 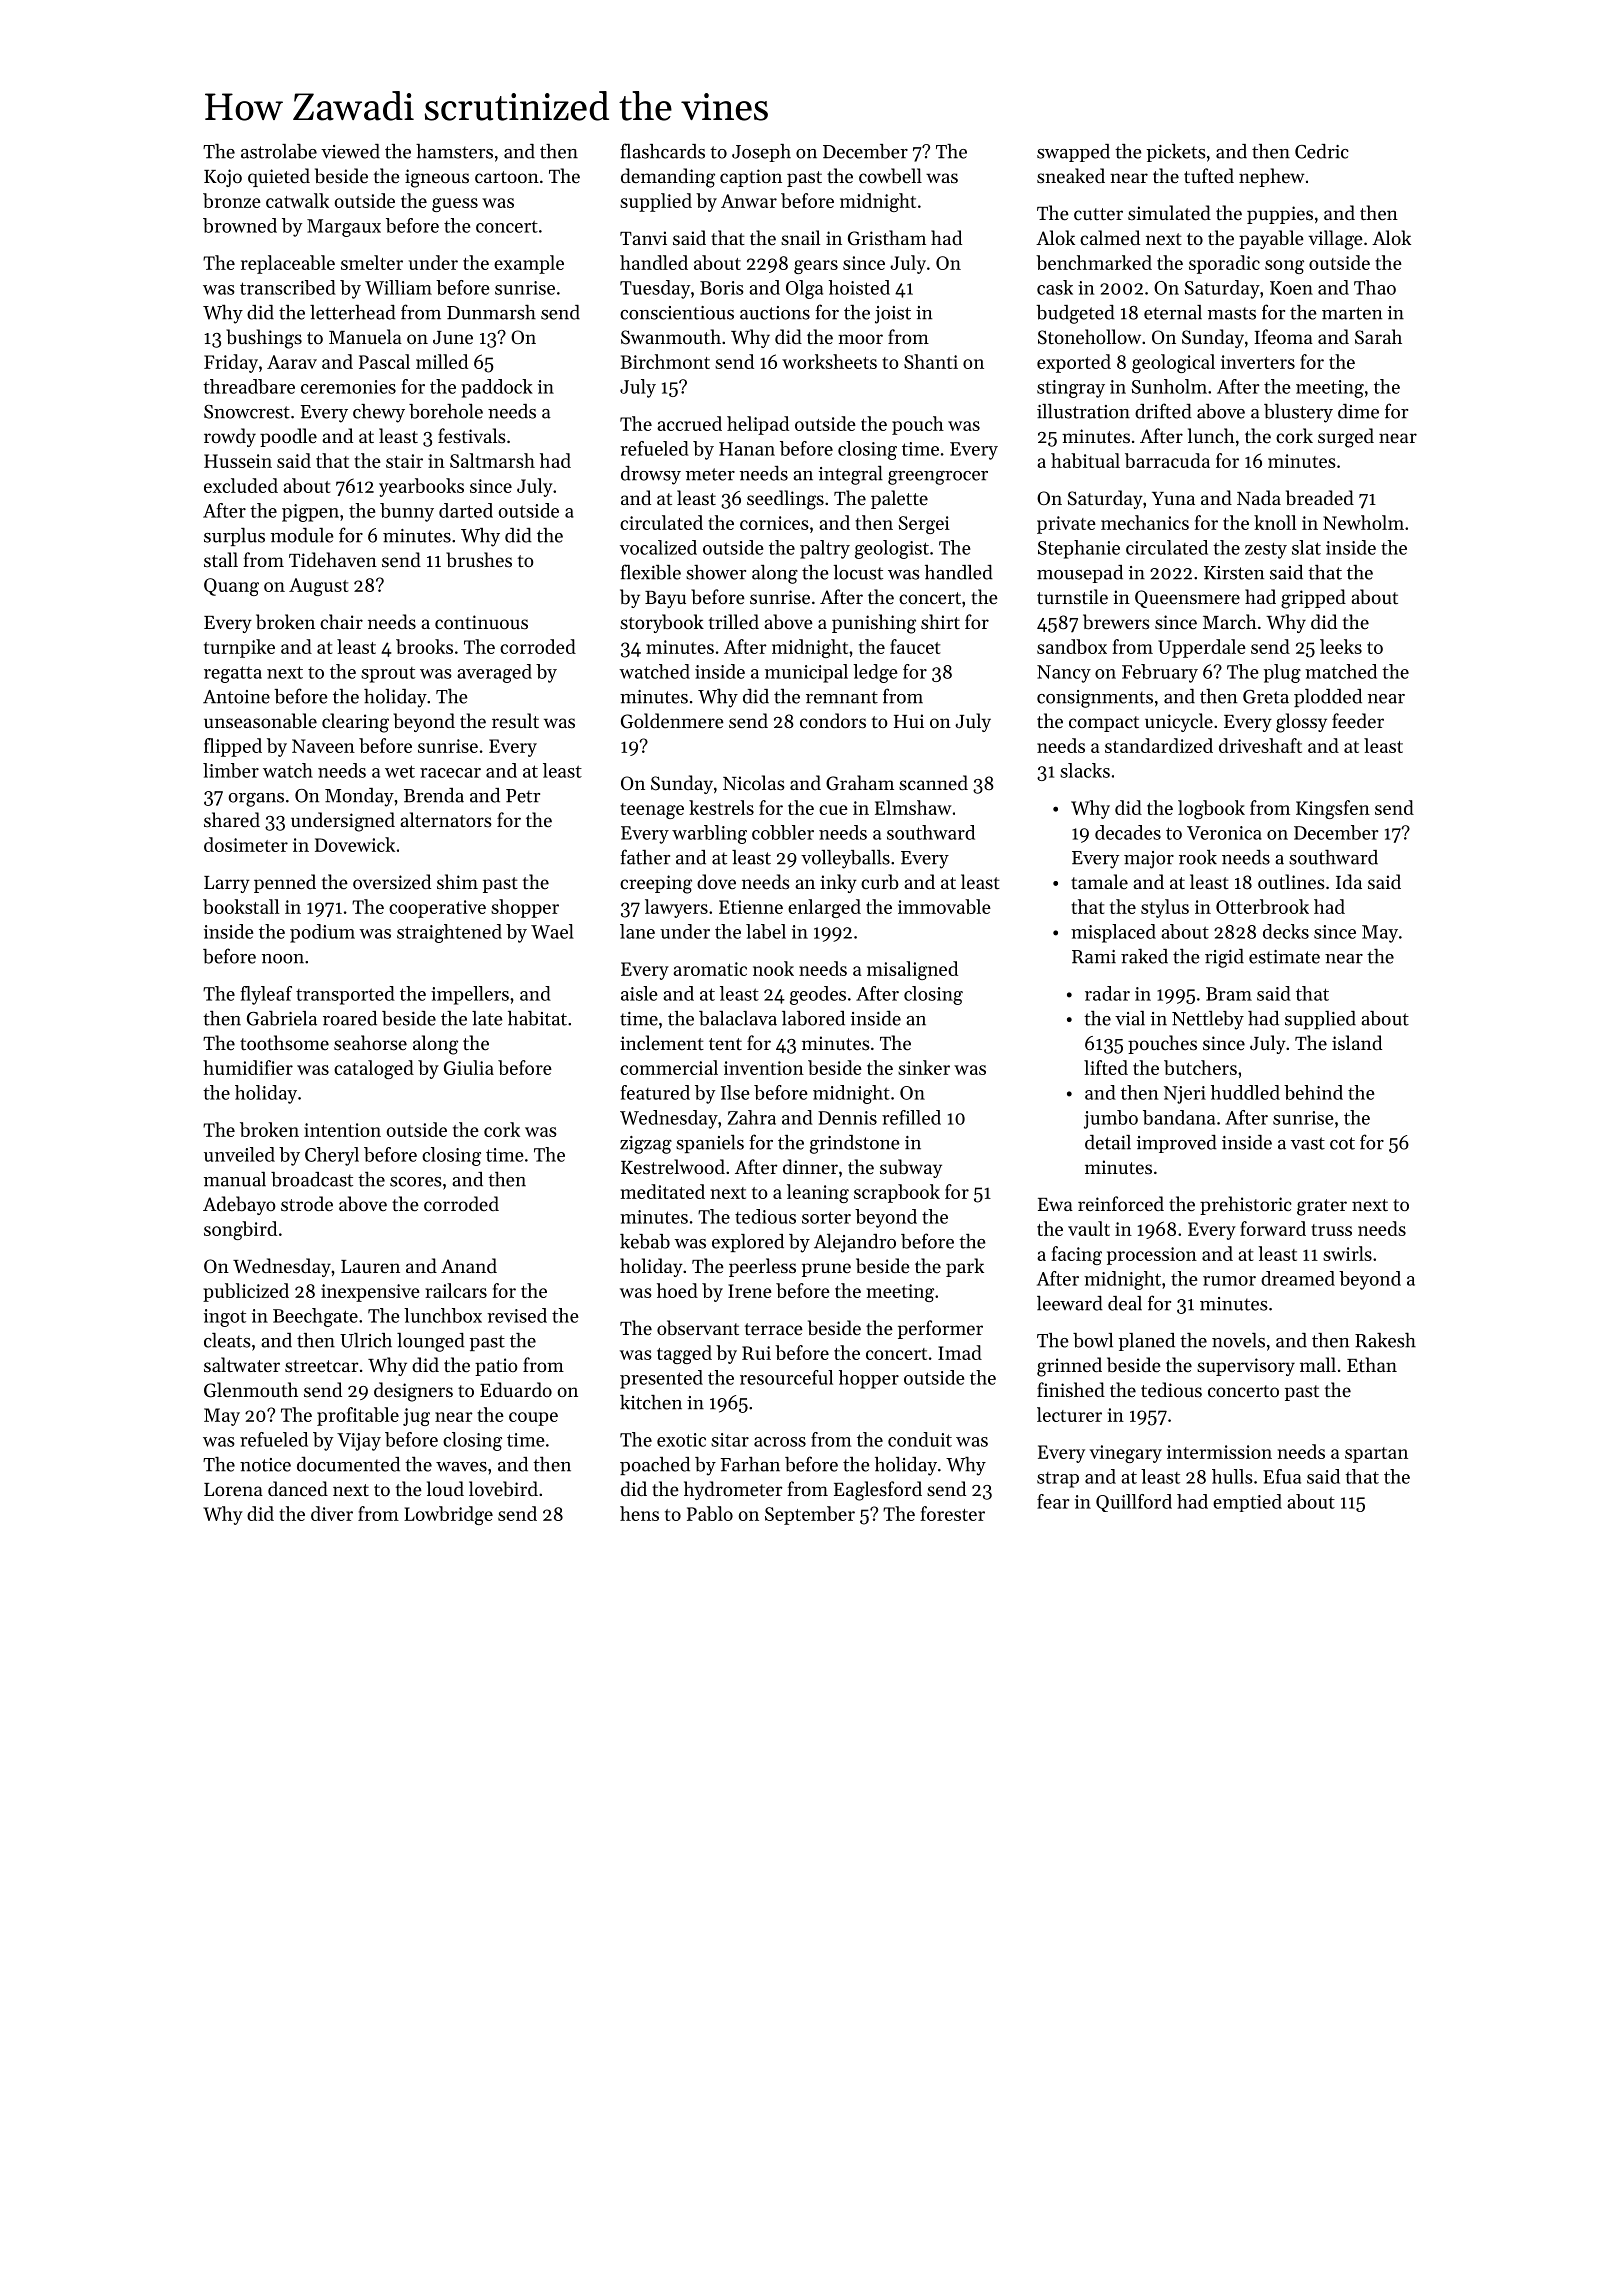 What do you see at coordinates (761, 153) in the page?
I see `Joseph` at bounding box center [761, 153].
